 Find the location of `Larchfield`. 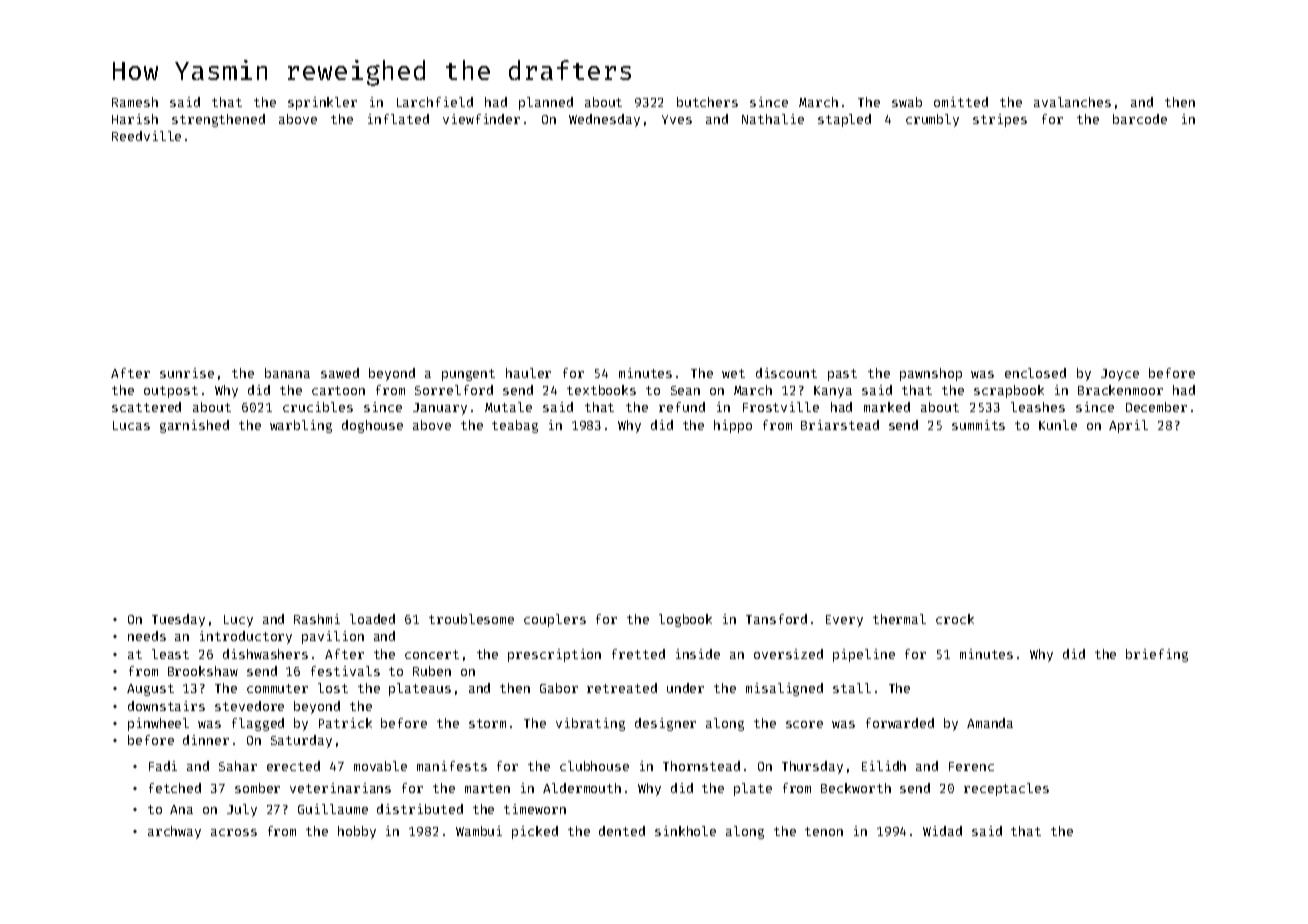

Larchfield is located at coordinates (435, 102).
